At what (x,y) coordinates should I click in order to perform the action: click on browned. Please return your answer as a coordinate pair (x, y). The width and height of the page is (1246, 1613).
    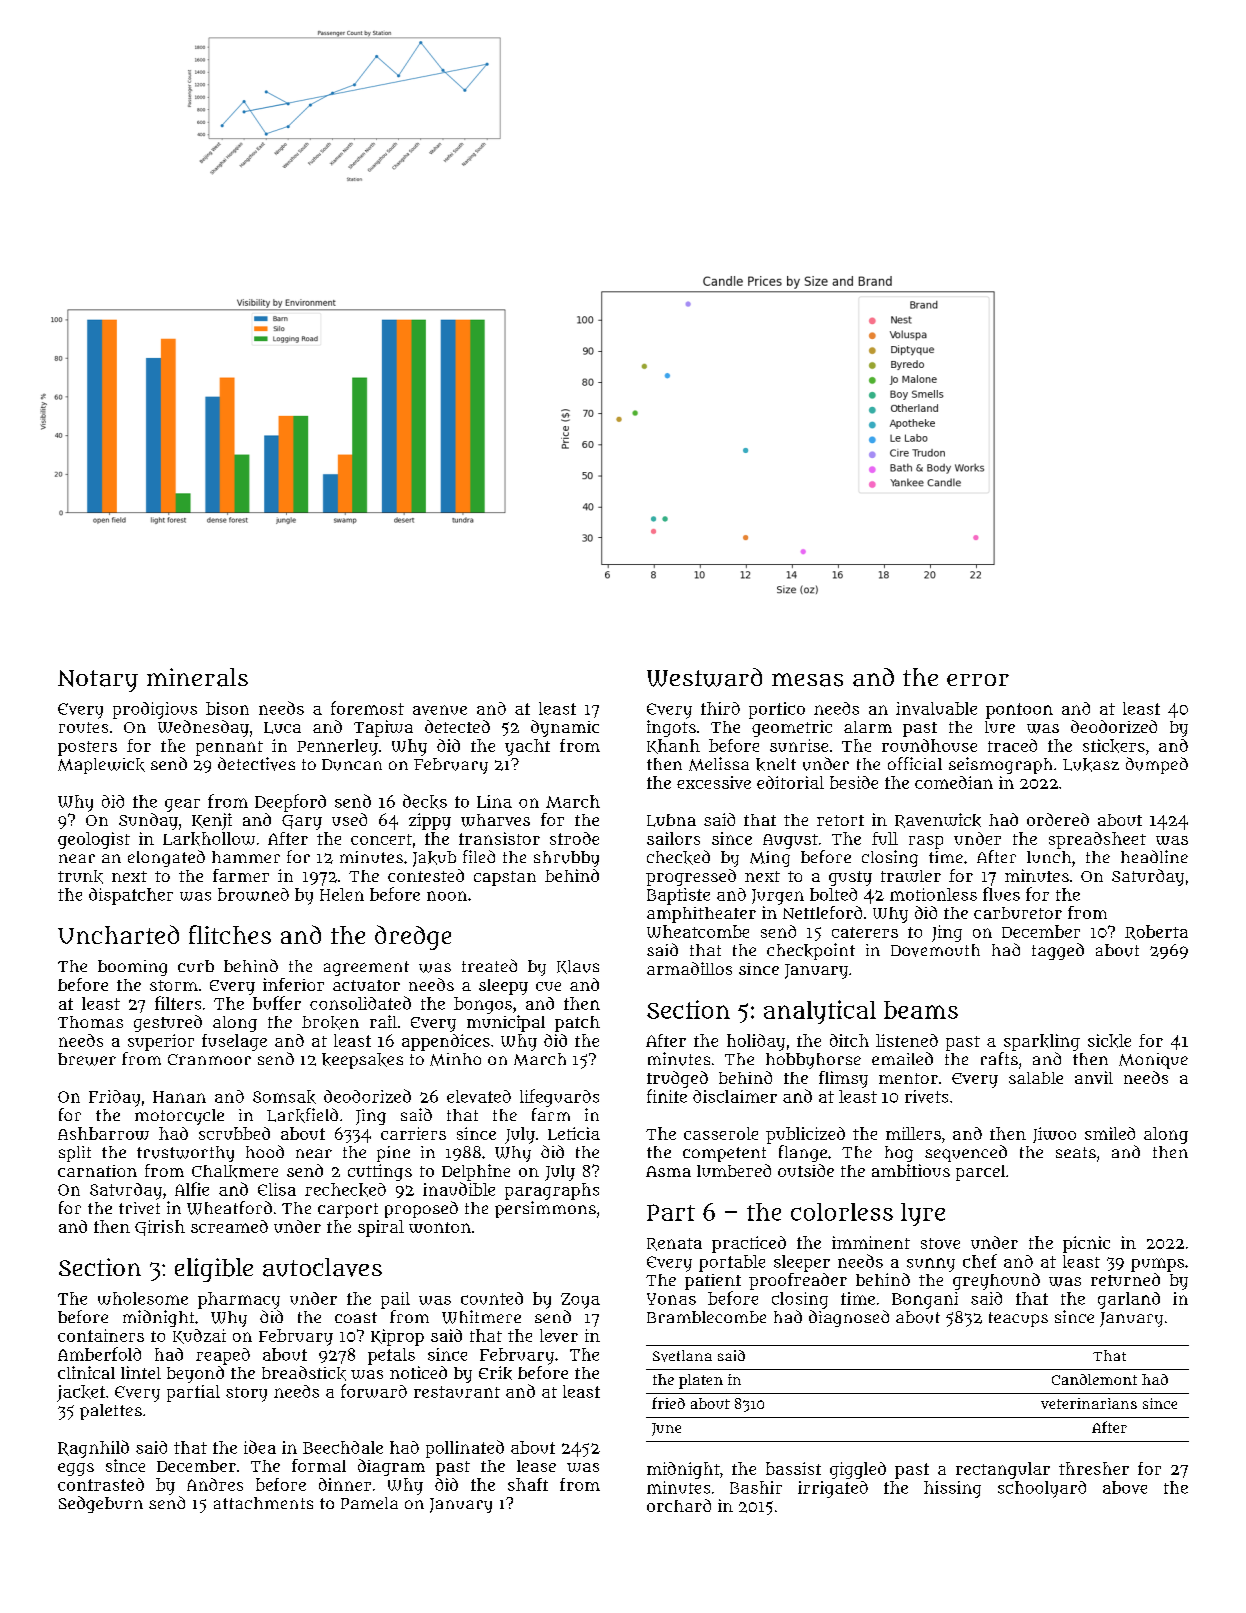
    Looking at the image, I should click on (253, 894).
